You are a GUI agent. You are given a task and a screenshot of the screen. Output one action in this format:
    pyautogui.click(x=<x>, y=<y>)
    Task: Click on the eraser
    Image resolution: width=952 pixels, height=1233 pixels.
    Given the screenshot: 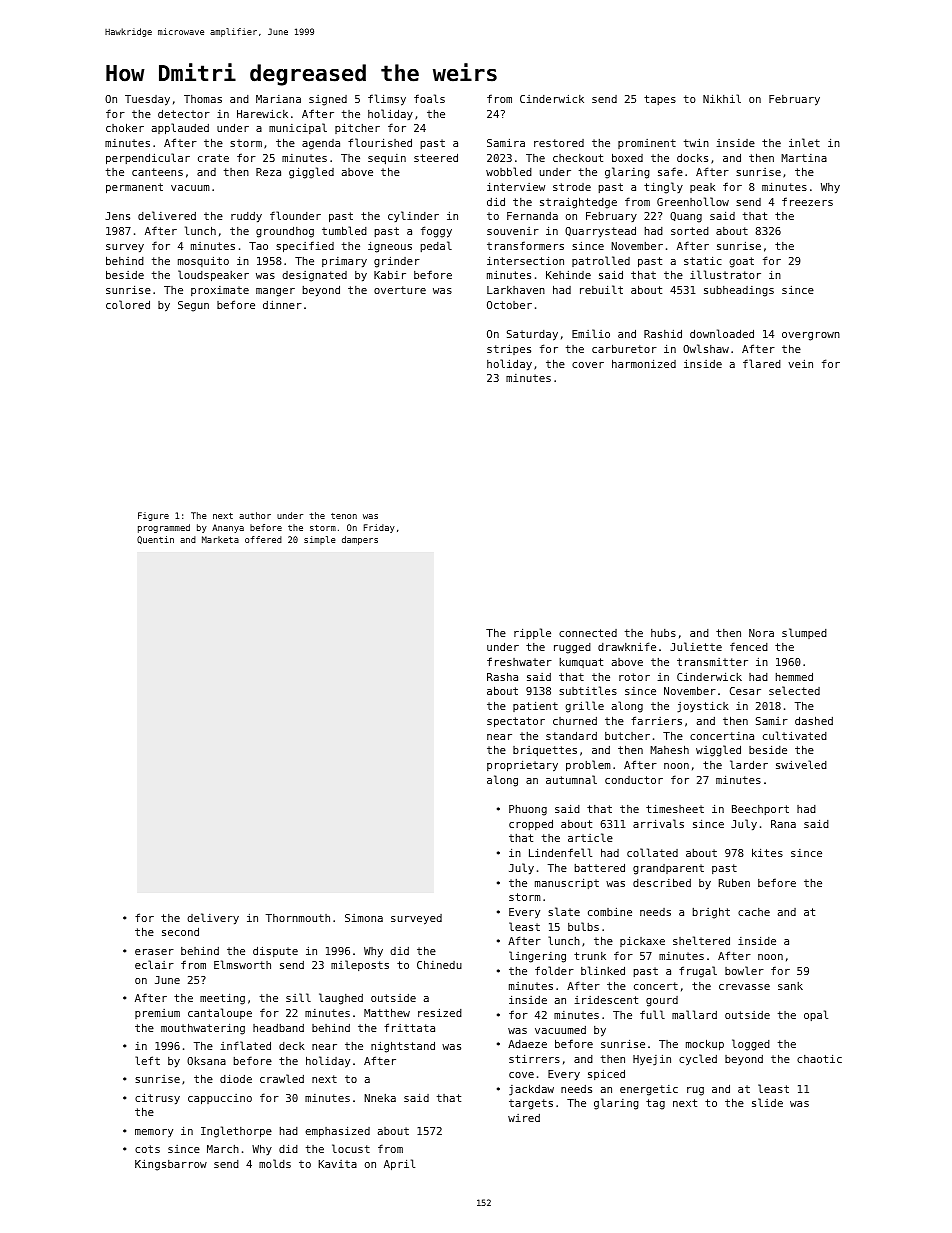 What is the action you would take?
    pyautogui.click(x=154, y=952)
